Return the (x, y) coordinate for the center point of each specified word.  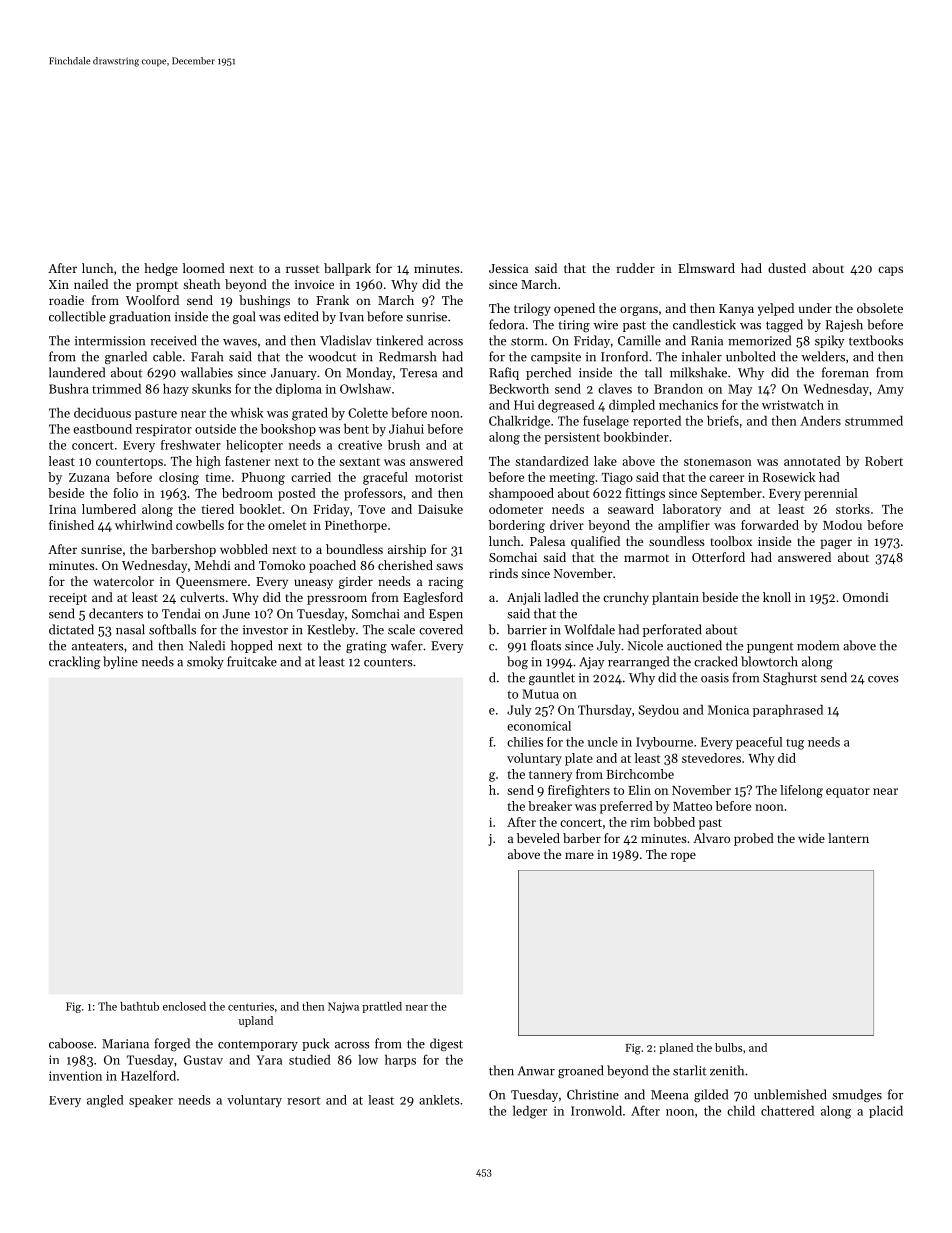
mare (579, 855)
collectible (77, 316)
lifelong (801, 791)
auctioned (694, 645)
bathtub (139, 1006)
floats (546, 645)
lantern (848, 838)
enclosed (184, 1006)
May (740, 390)
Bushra (69, 389)
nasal (130, 629)
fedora (507, 324)
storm (527, 341)
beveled (538, 838)
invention (75, 1076)
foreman (845, 372)
